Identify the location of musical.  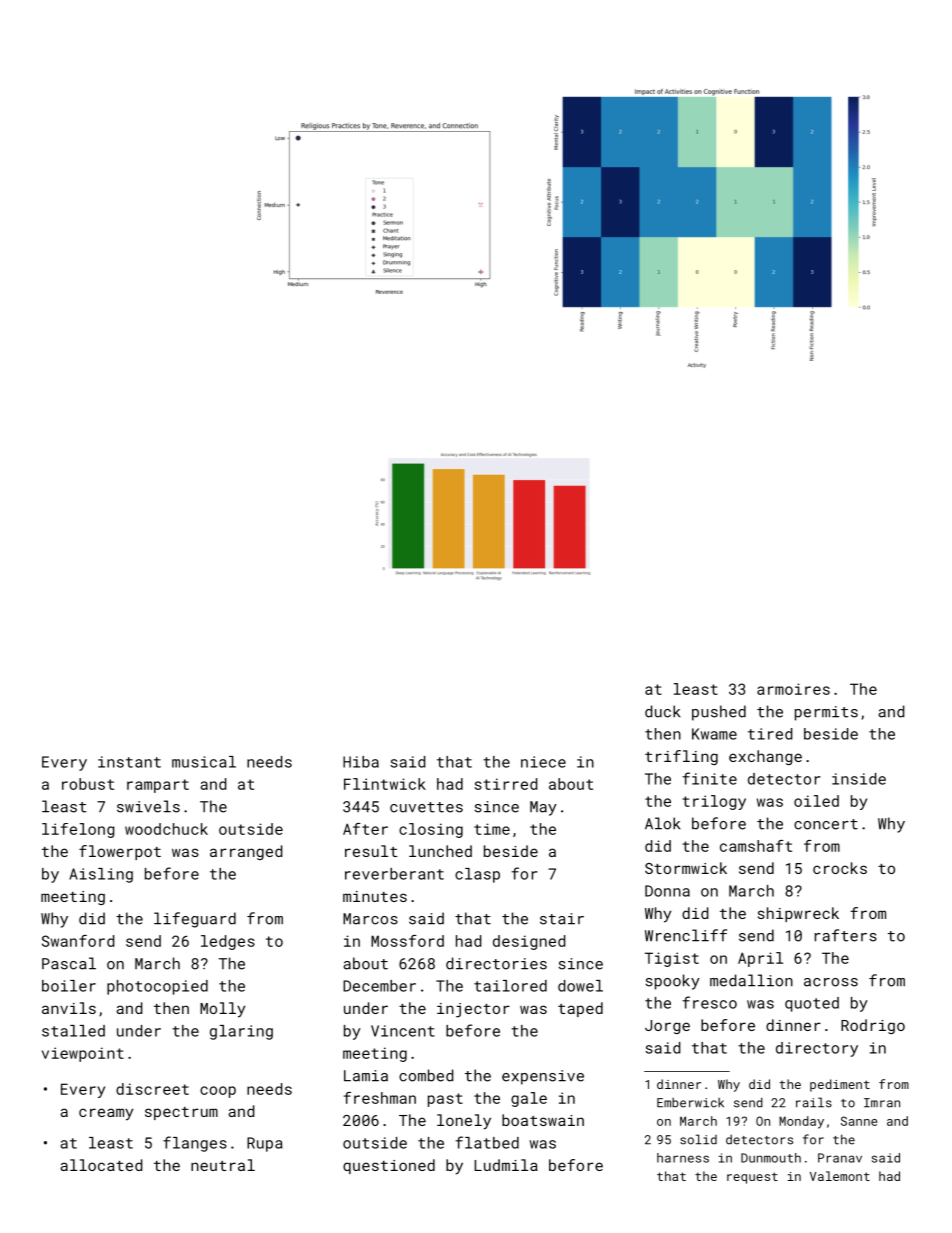
(204, 762).
